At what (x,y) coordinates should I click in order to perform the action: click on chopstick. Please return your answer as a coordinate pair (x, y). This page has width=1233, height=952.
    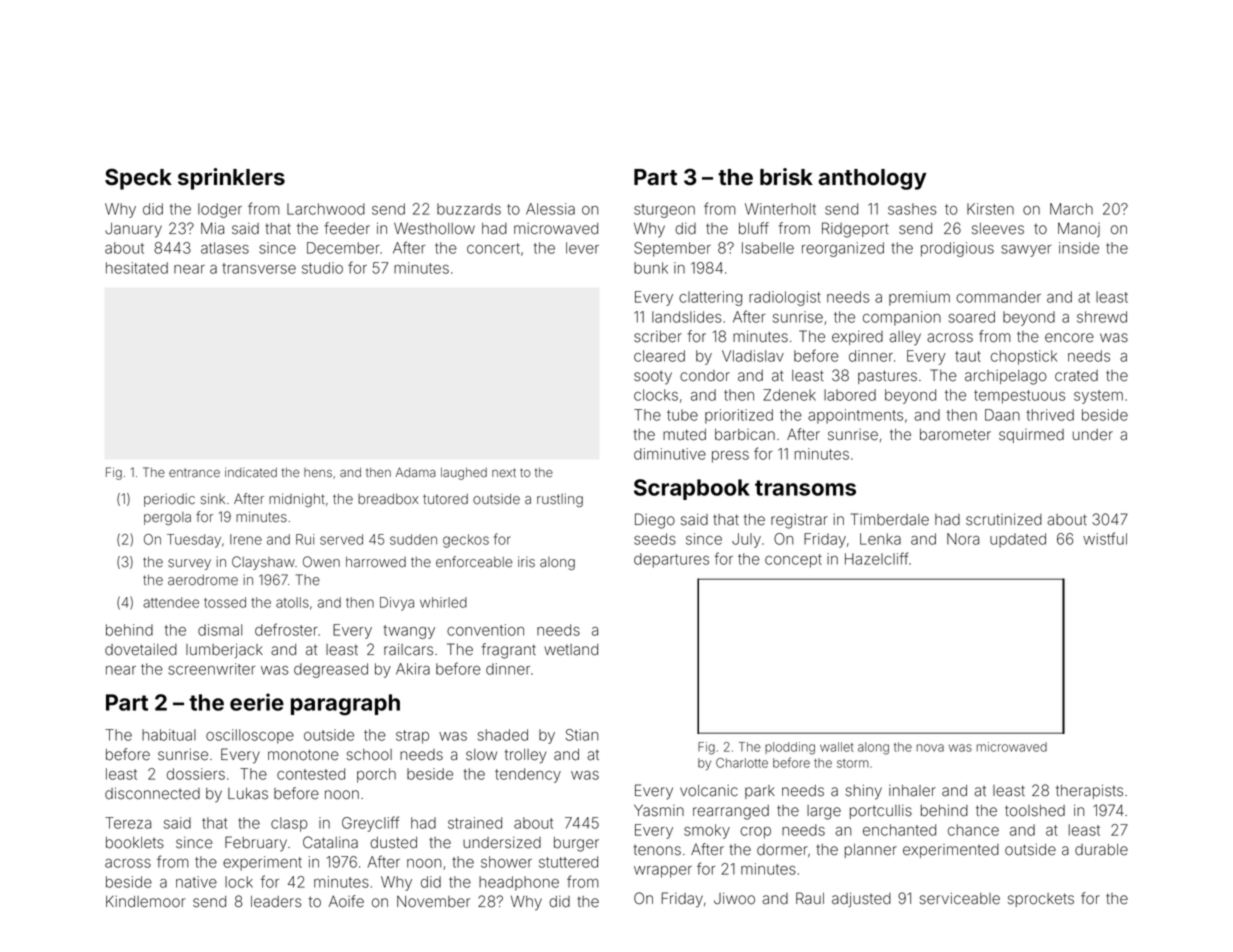
    Looking at the image, I should click on (1024, 357).
